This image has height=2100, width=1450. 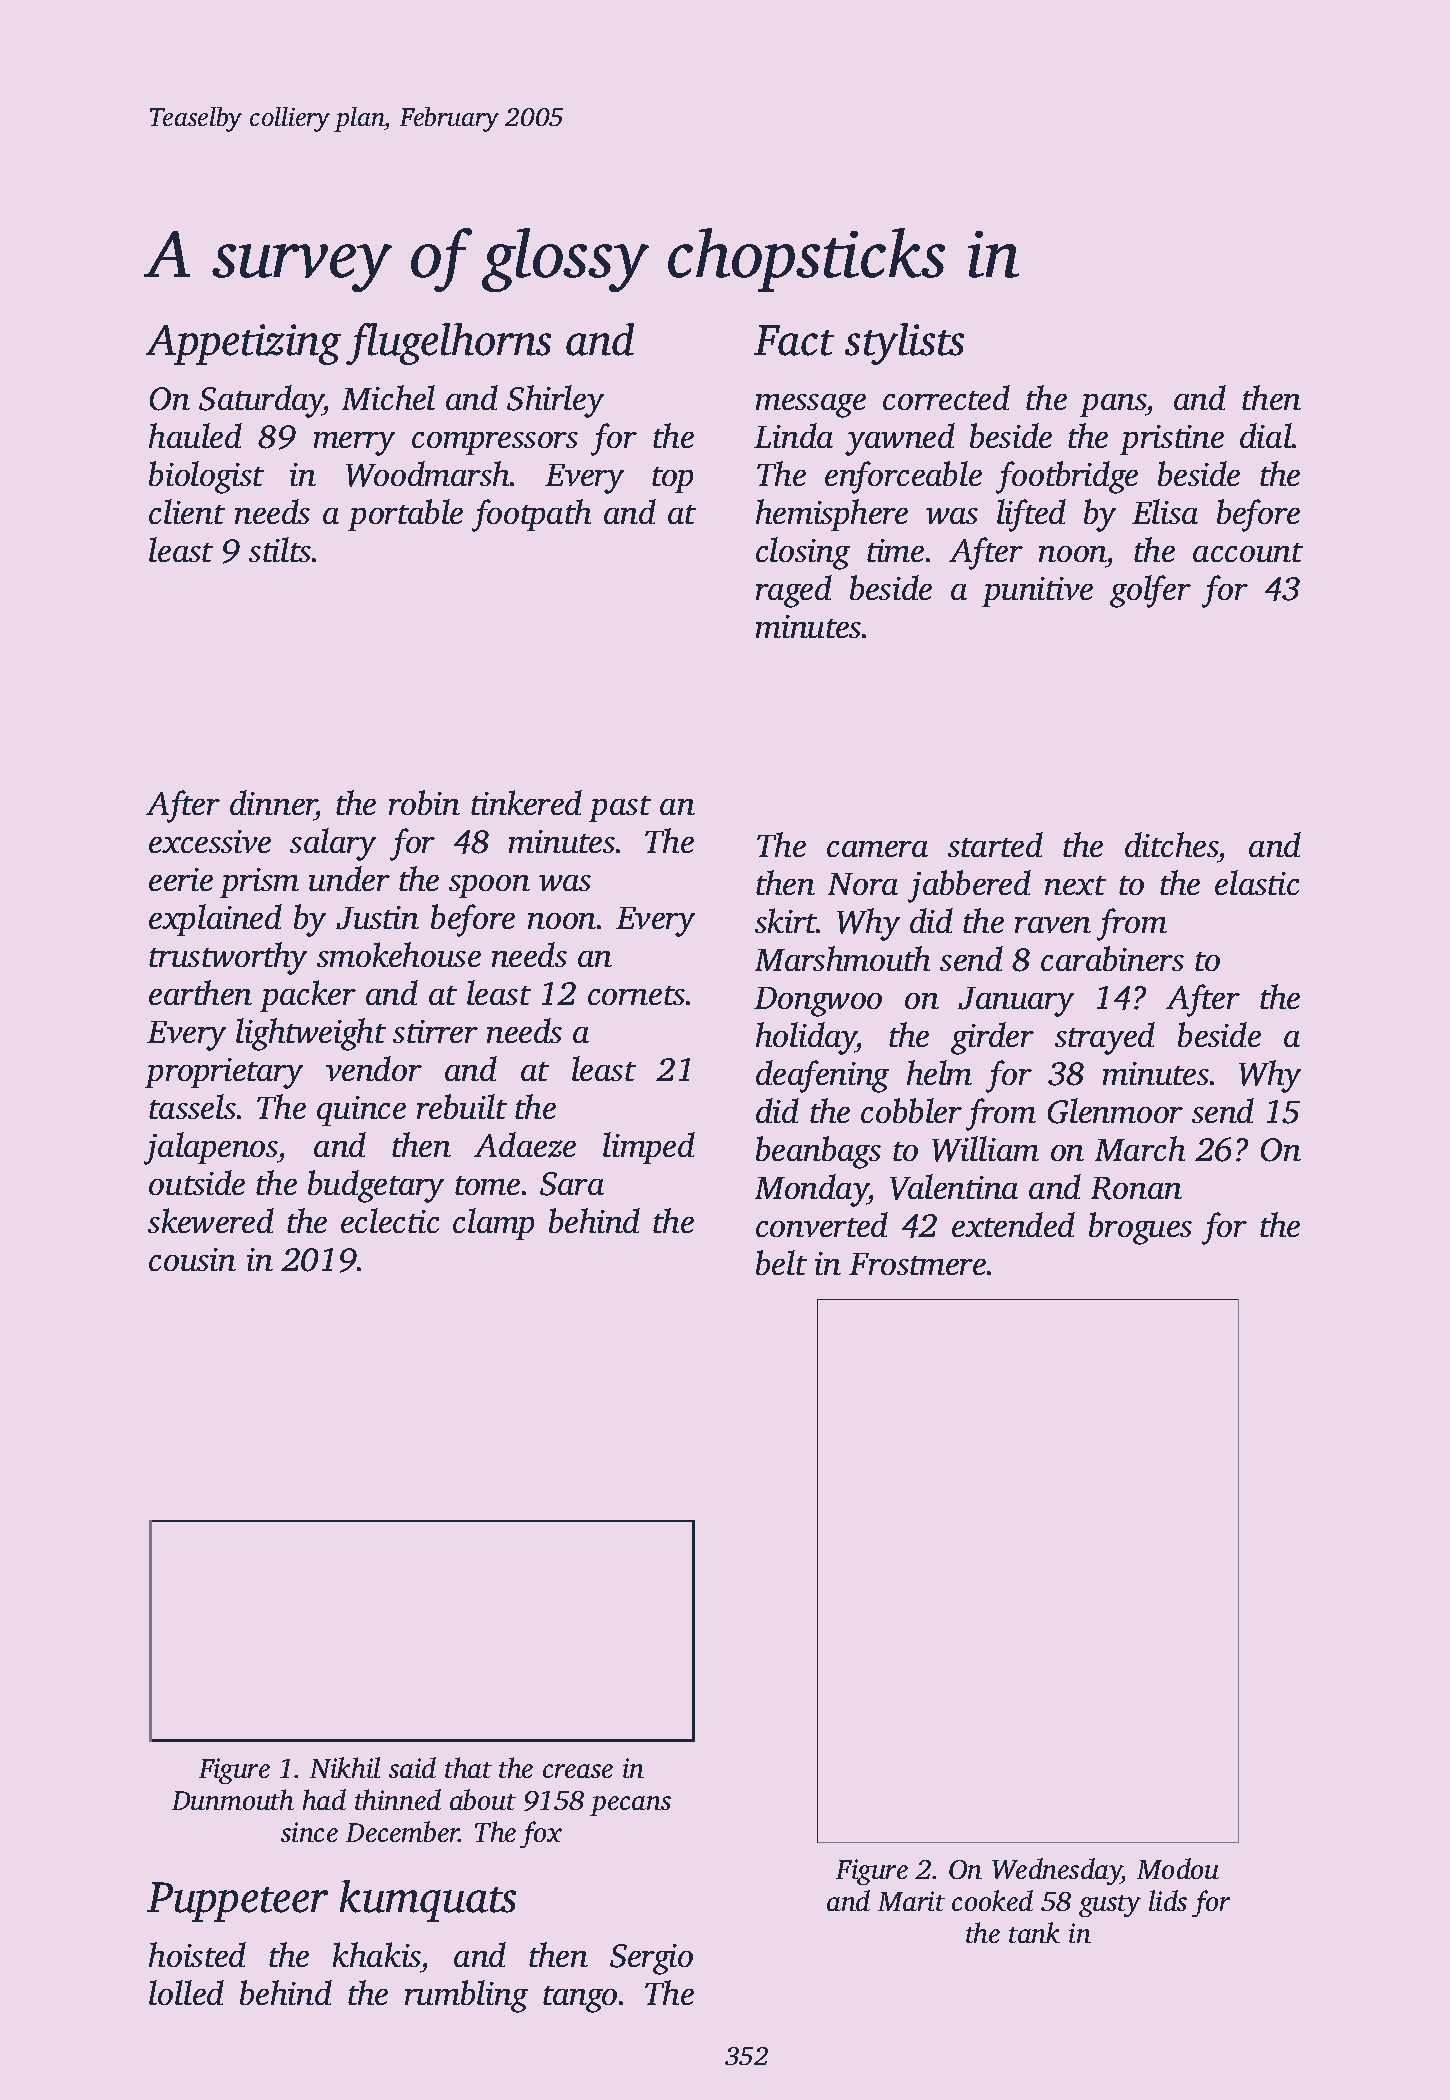 I want to click on thinned, so click(x=398, y=1799).
